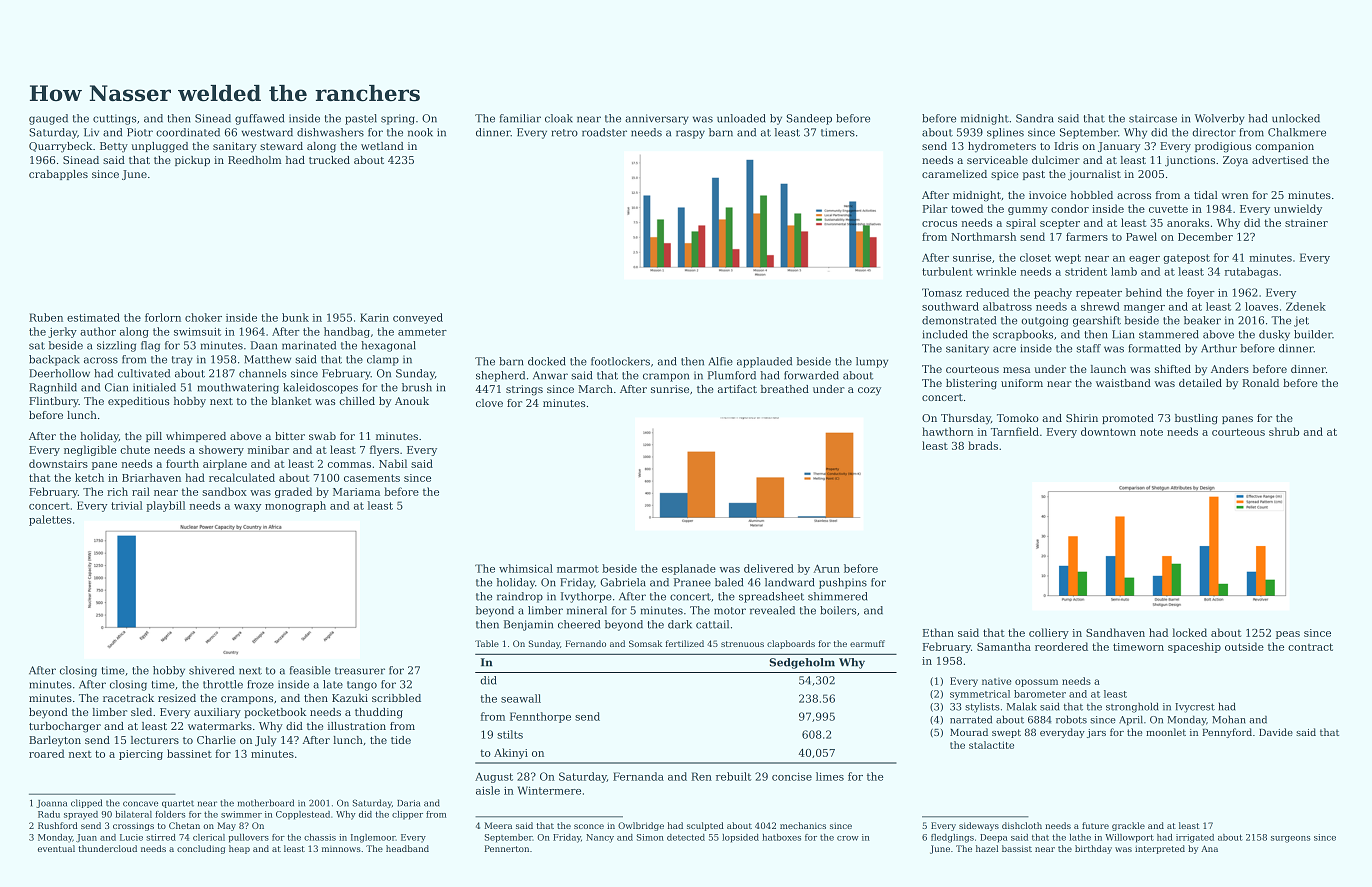  Describe the element at coordinates (827, 568) in the document. I see `Arun` at that location.
